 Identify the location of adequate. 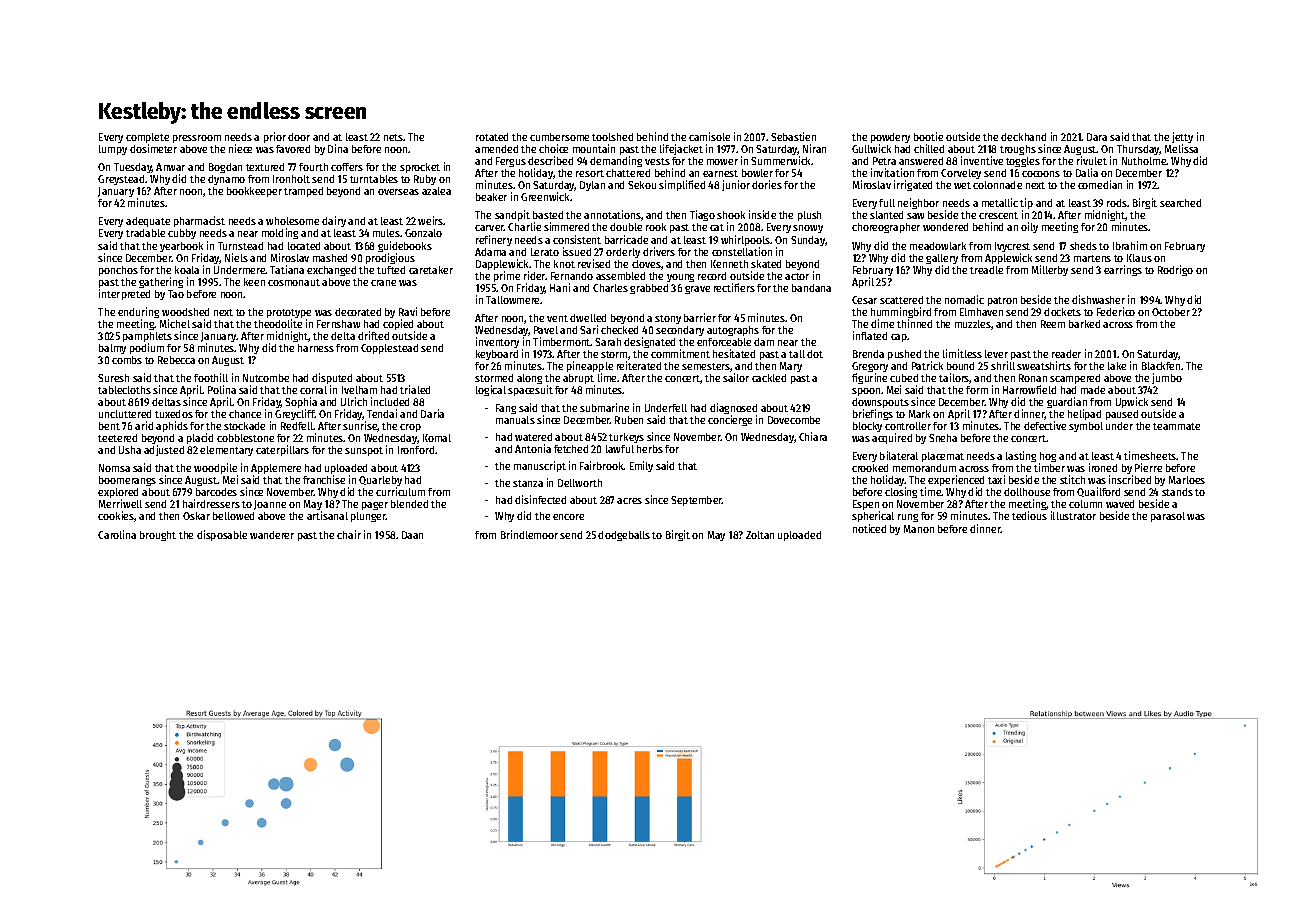
(148, 222).
